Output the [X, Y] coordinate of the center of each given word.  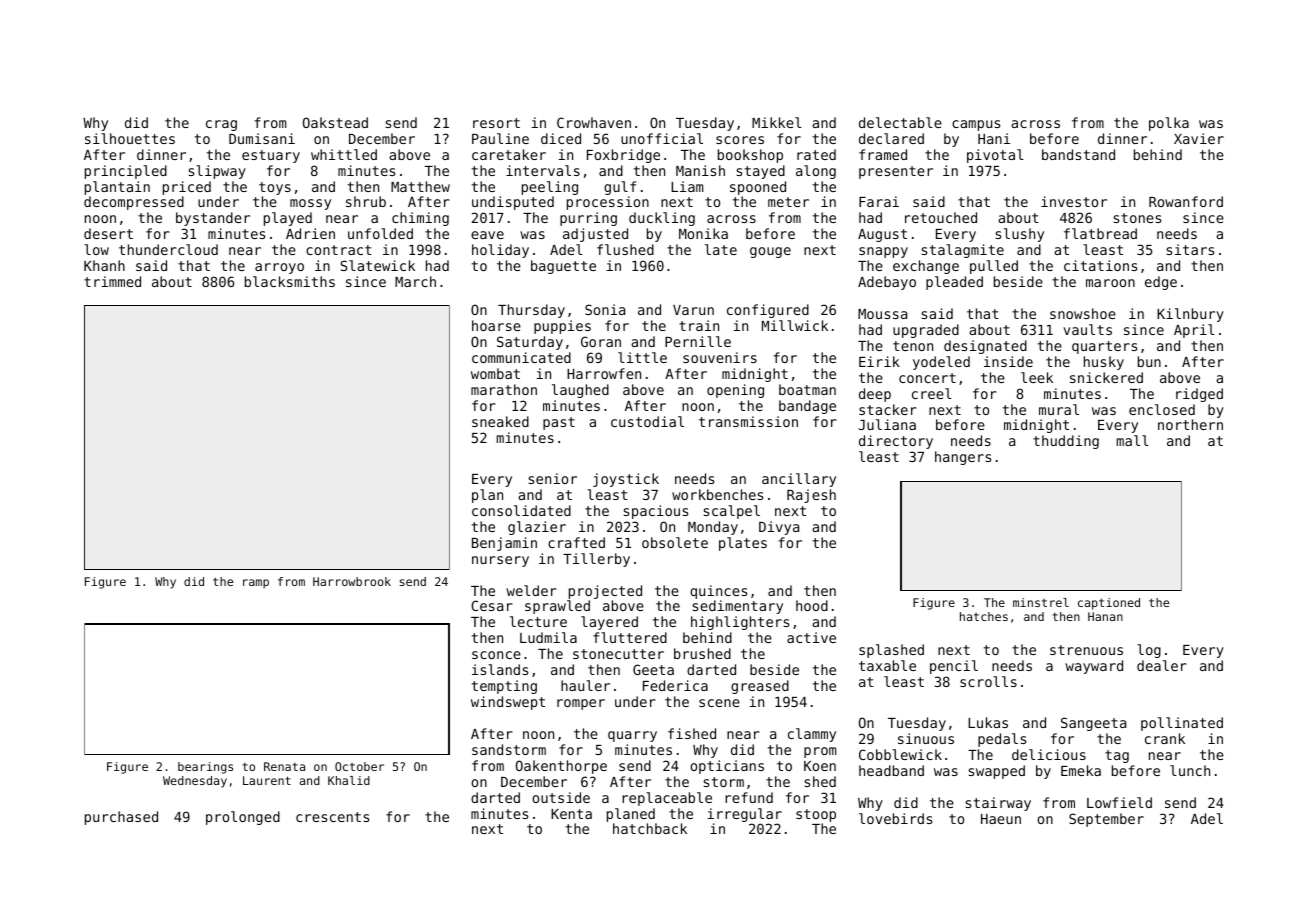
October [359, 766]
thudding [1066, 442]
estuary [271, 156]
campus [976, 125]
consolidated [521, 510]
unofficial [662, 138]
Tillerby [596, 560]
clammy [812, 735]
